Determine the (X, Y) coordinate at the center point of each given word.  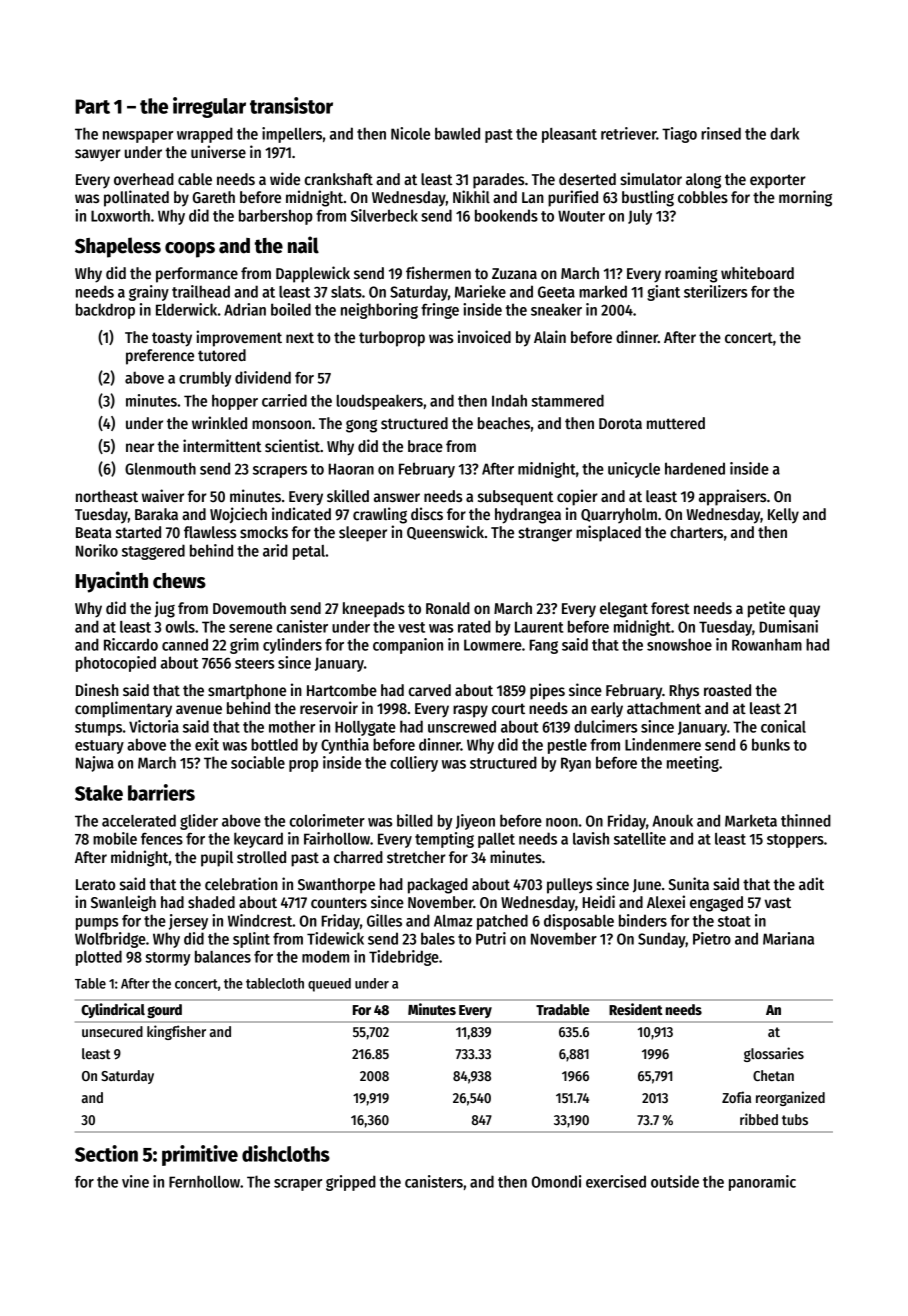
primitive (200, 1155)
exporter (778, 181)
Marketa (751, 820)
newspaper (138, 137)
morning (805, 198)
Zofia (736, 1097)
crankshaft (339, 179)
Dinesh (97, 689)
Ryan (576, 764)
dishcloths (286, 1153)
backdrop (105, 311)
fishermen (438, 272)
